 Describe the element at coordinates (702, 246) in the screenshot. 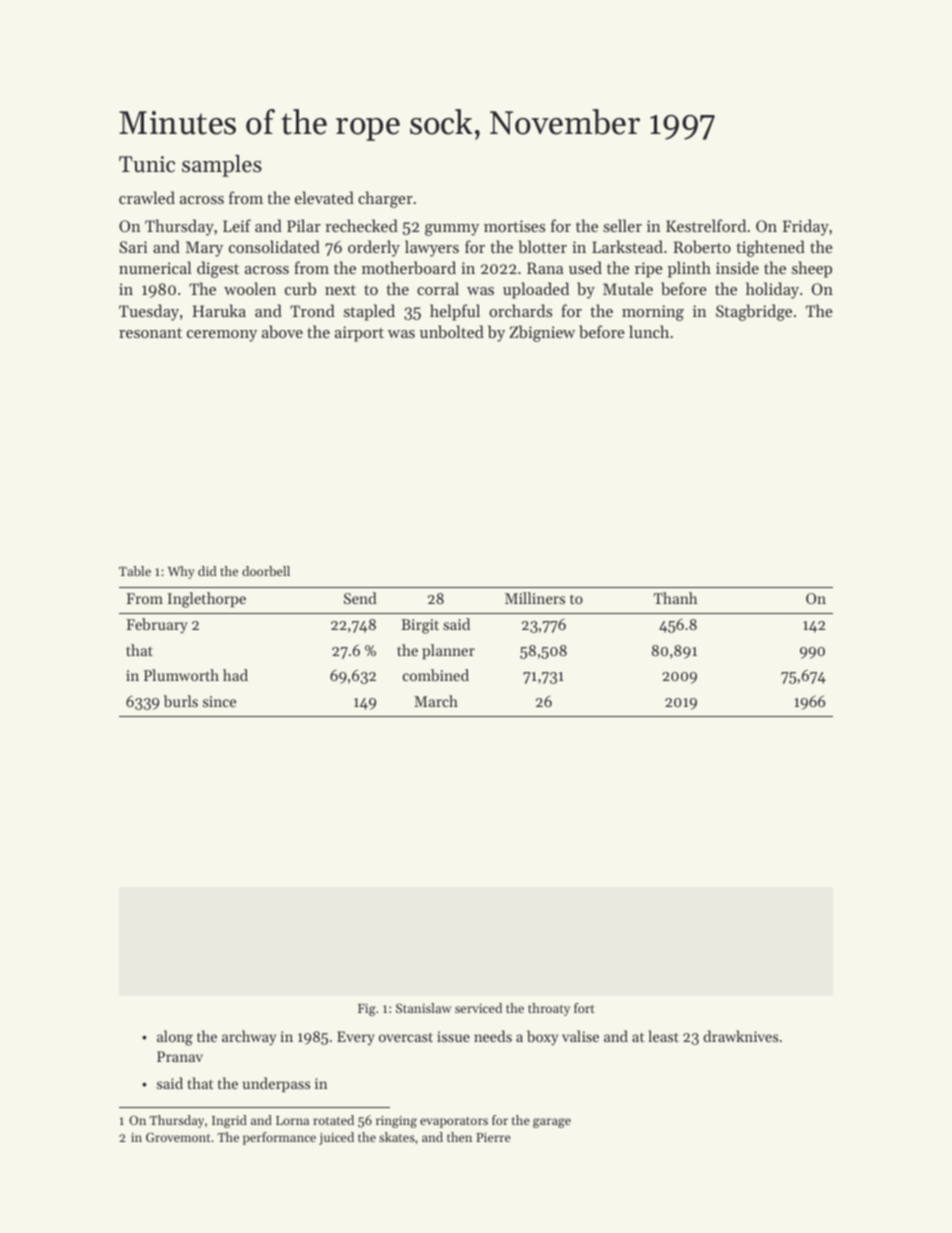

I see `Roberto` at that location.
